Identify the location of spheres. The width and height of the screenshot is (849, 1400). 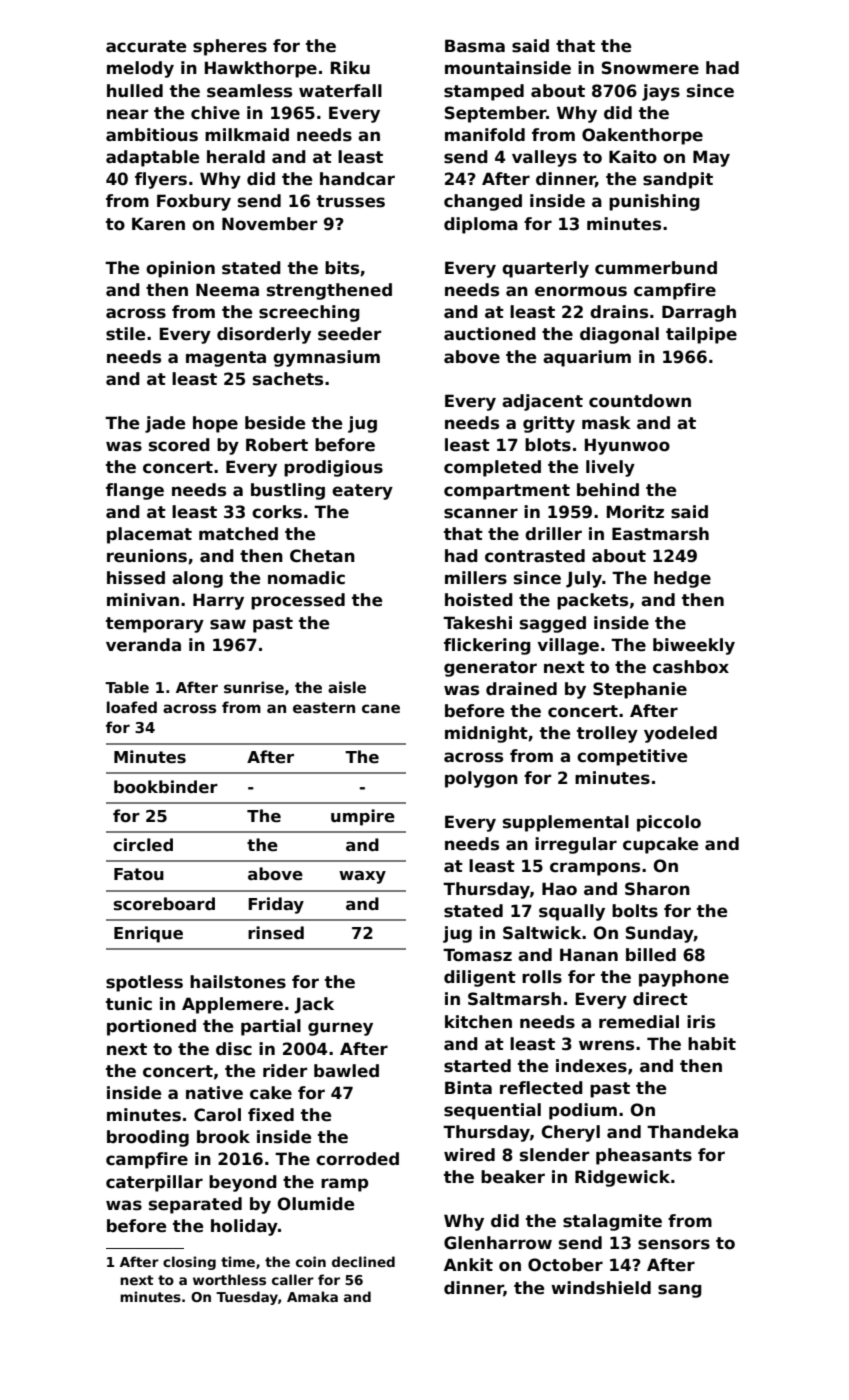
(230, 47).
